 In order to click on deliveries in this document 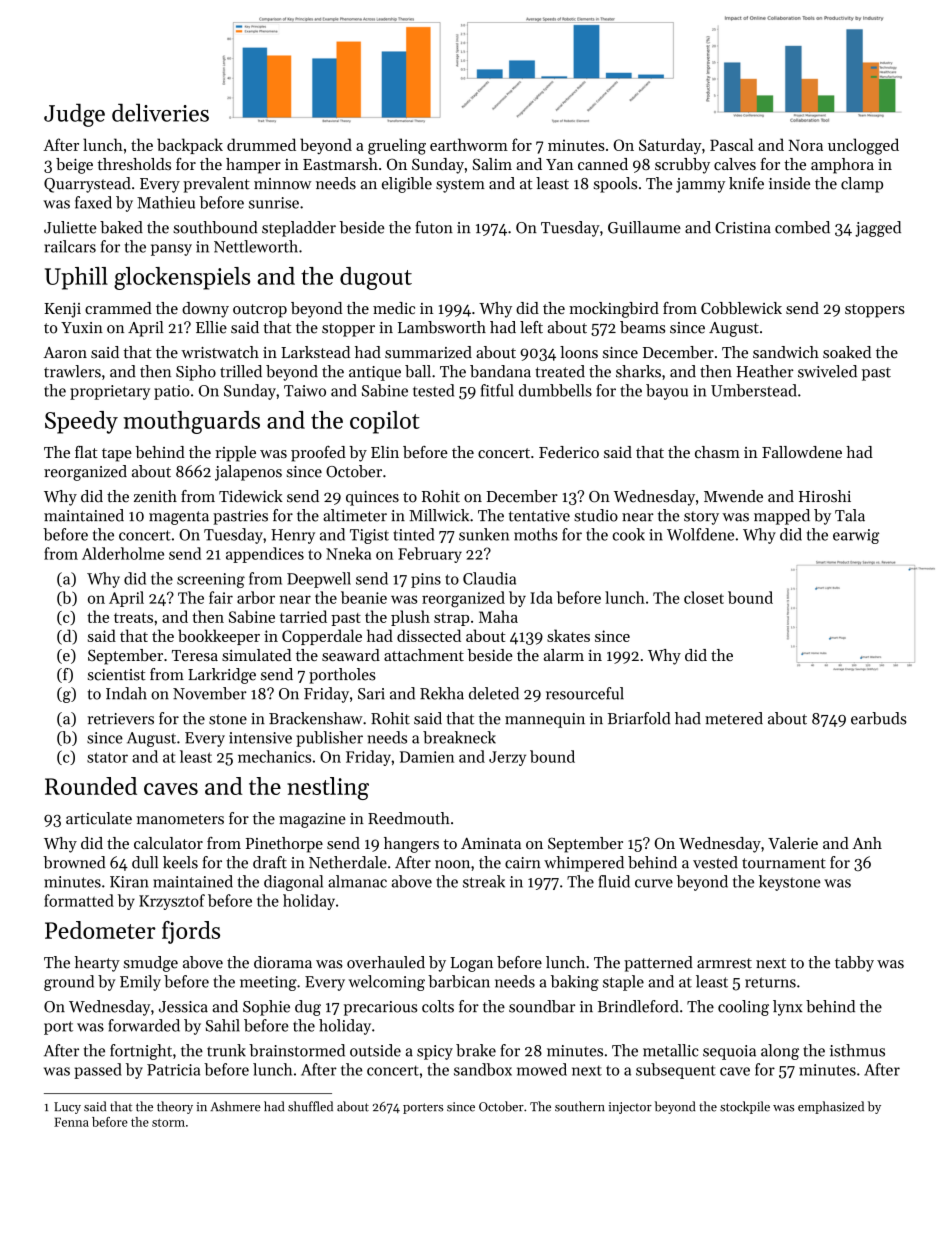, I will do `click(160, 112)`.
